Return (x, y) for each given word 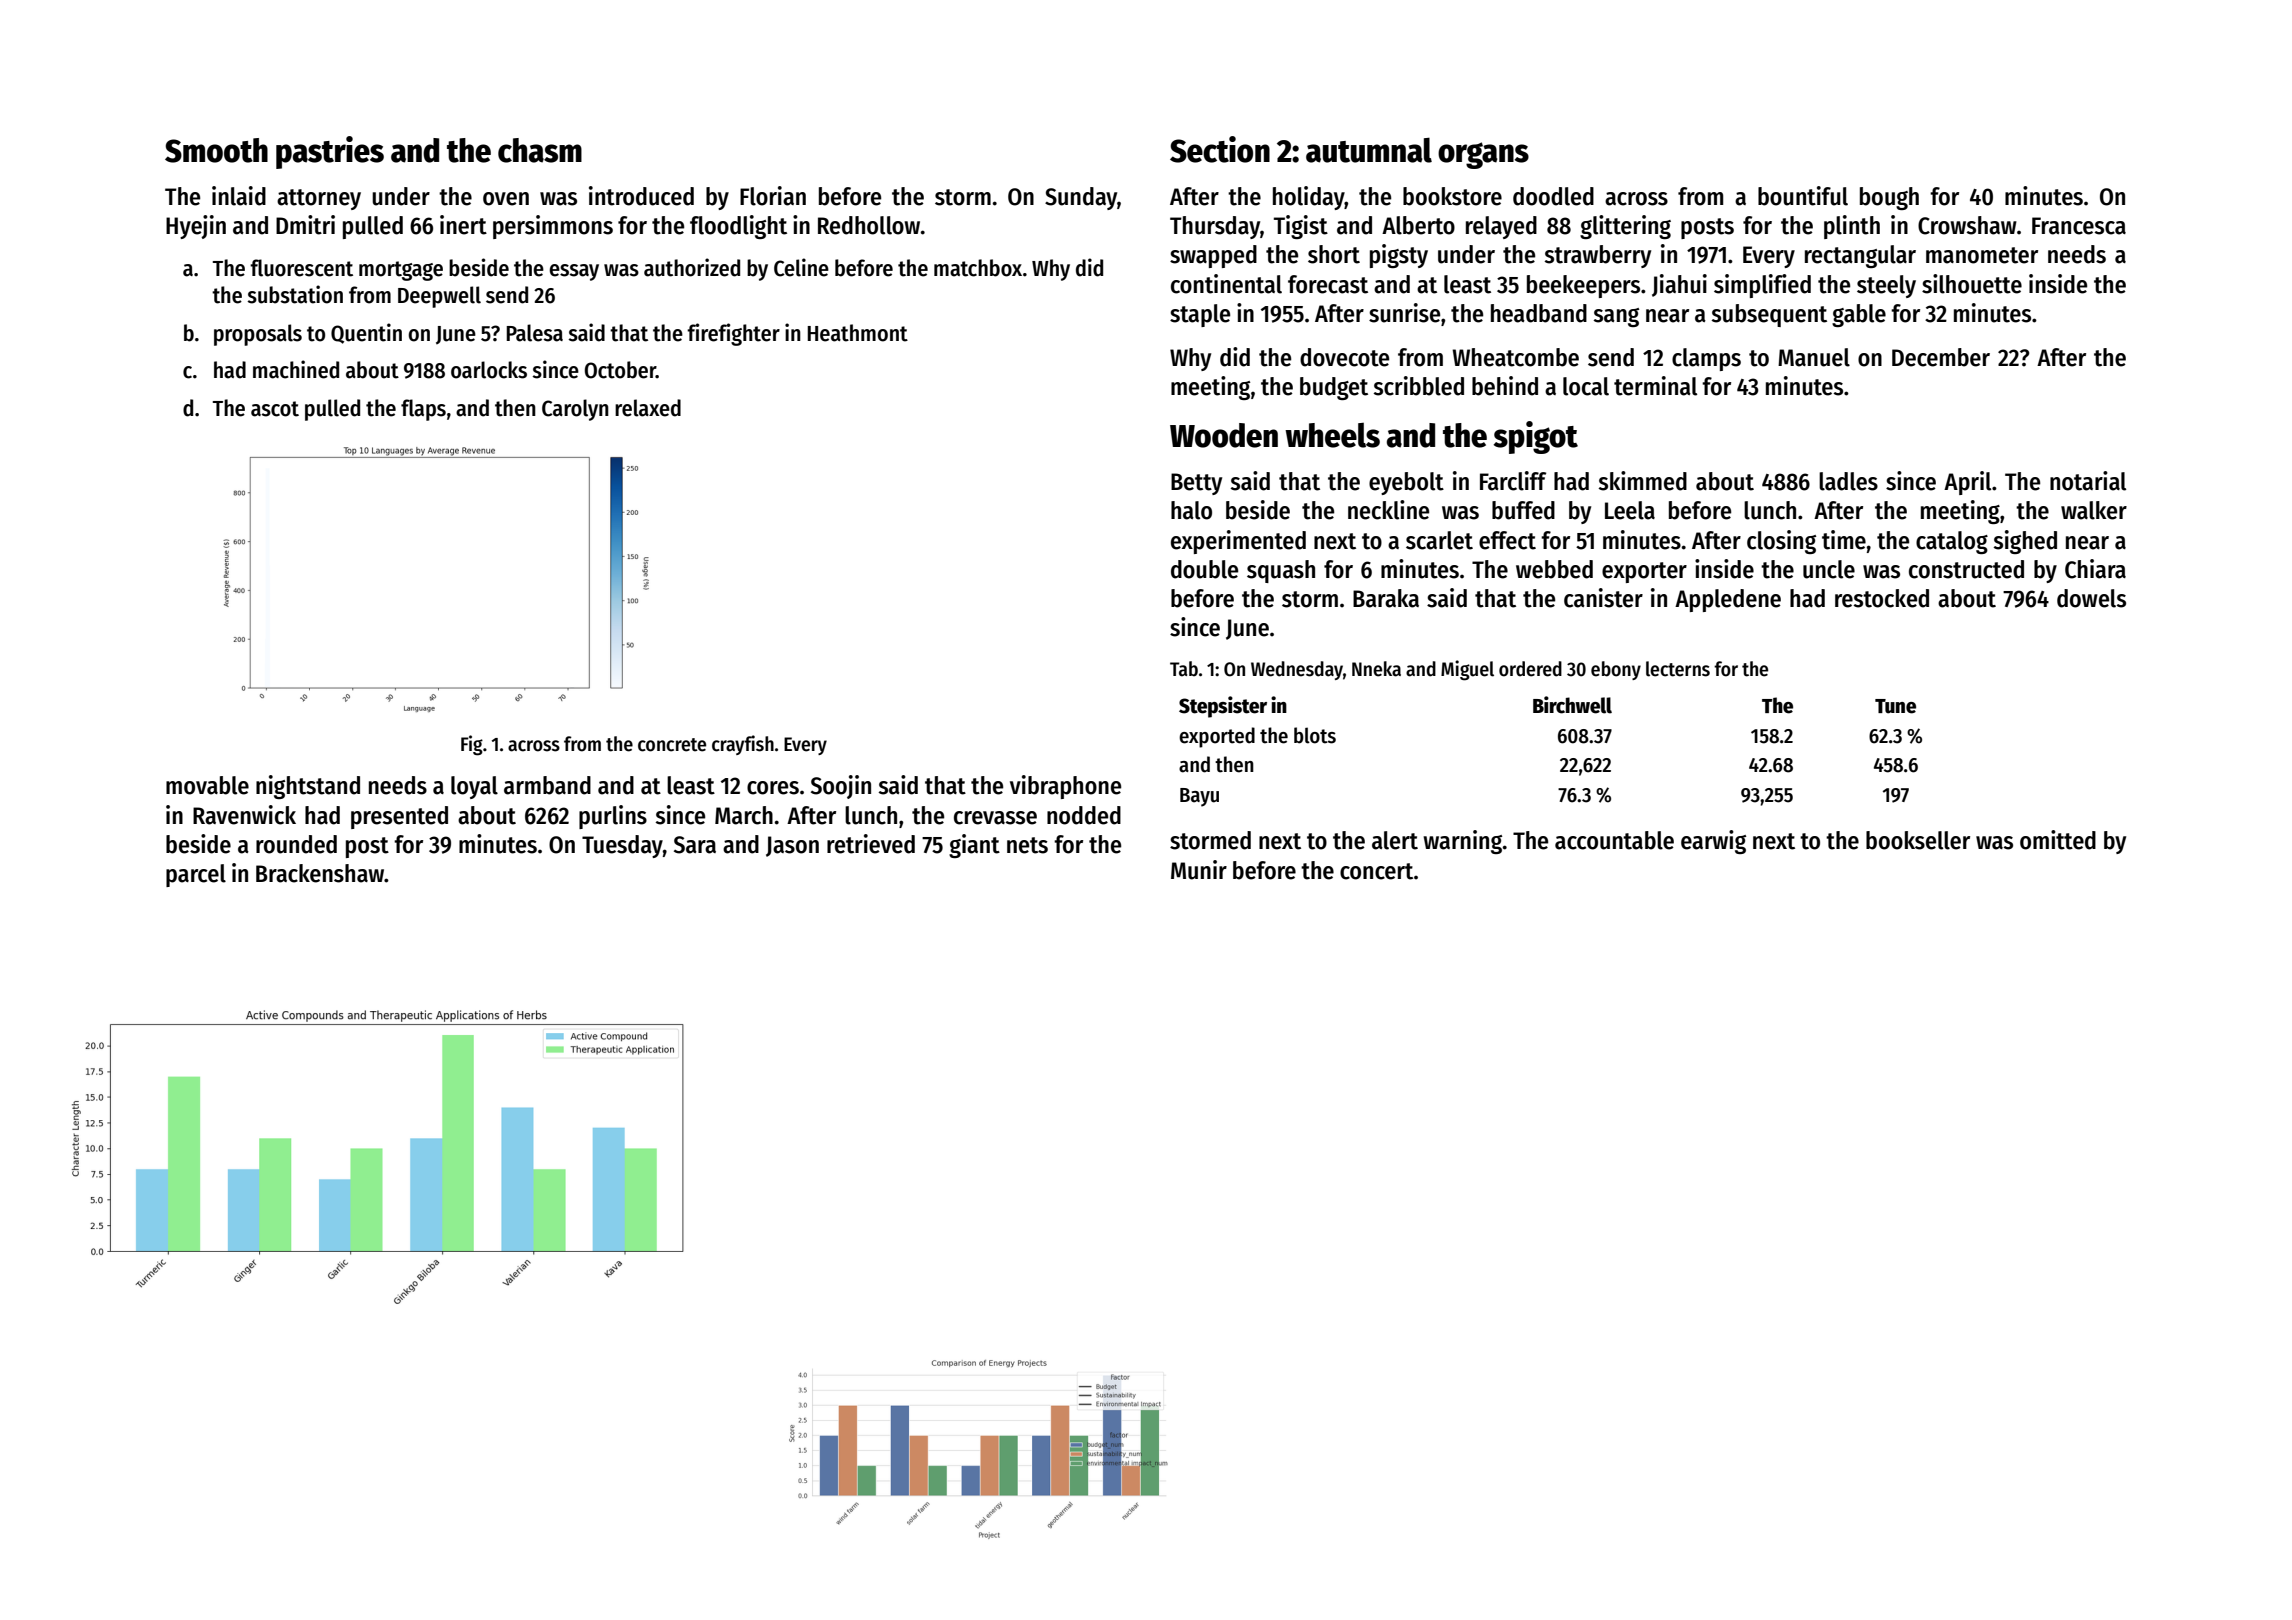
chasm (540, 150)
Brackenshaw (320, 873)
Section (1220, 149)
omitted (2058, 840)
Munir (1199, 870)
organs (1483, 155)
